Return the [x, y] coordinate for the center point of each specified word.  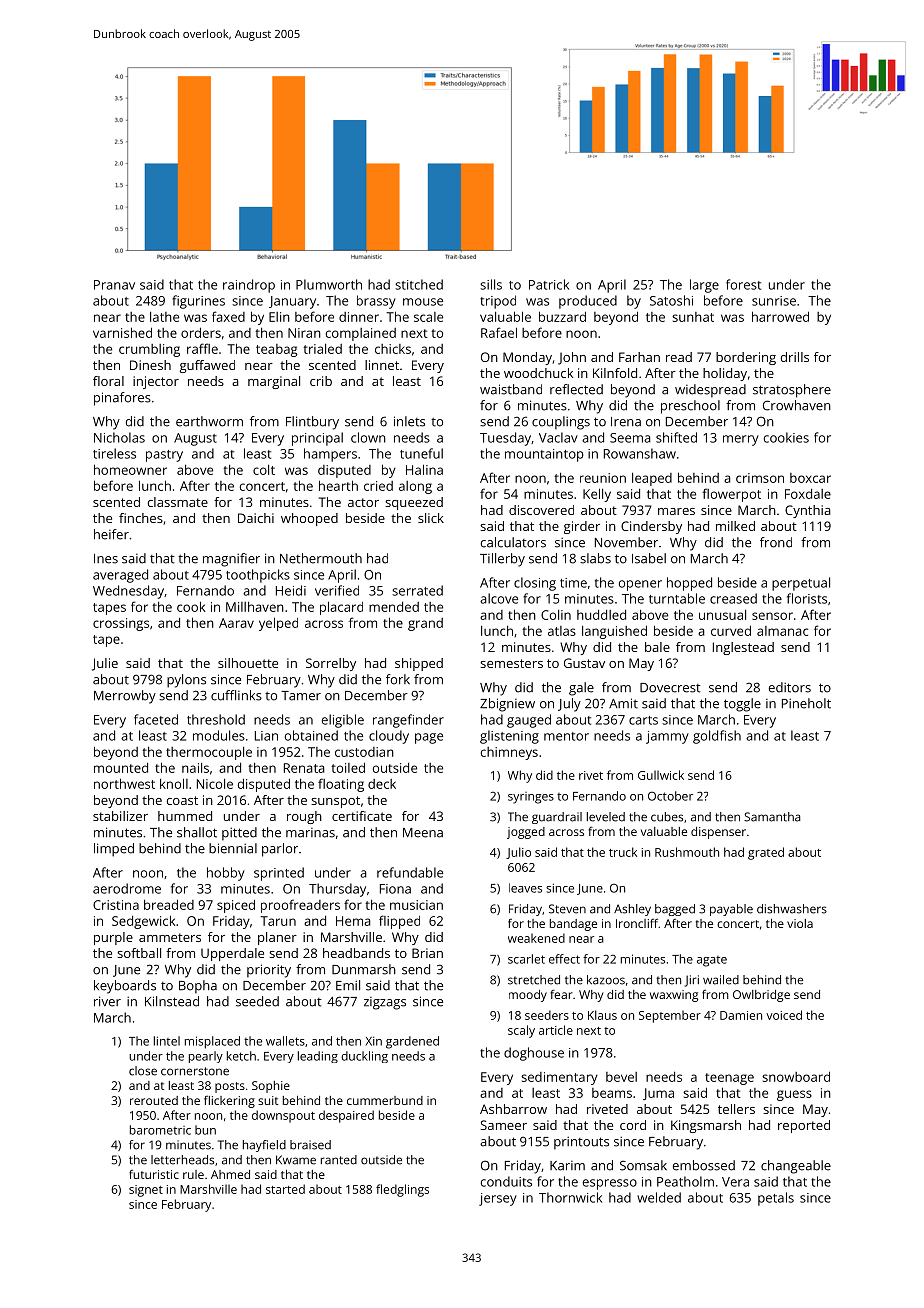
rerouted [154, 1100]
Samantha [772, 817]
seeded [257, 1001]
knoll [174, 783]
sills [491, 284]
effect [564, 959]
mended [394, 606]
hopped [689, 584]
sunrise [774, 301]
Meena [423, 833]
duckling [364, 1057]
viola [800, 923]
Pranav [114, 285]
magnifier [231, 560]
